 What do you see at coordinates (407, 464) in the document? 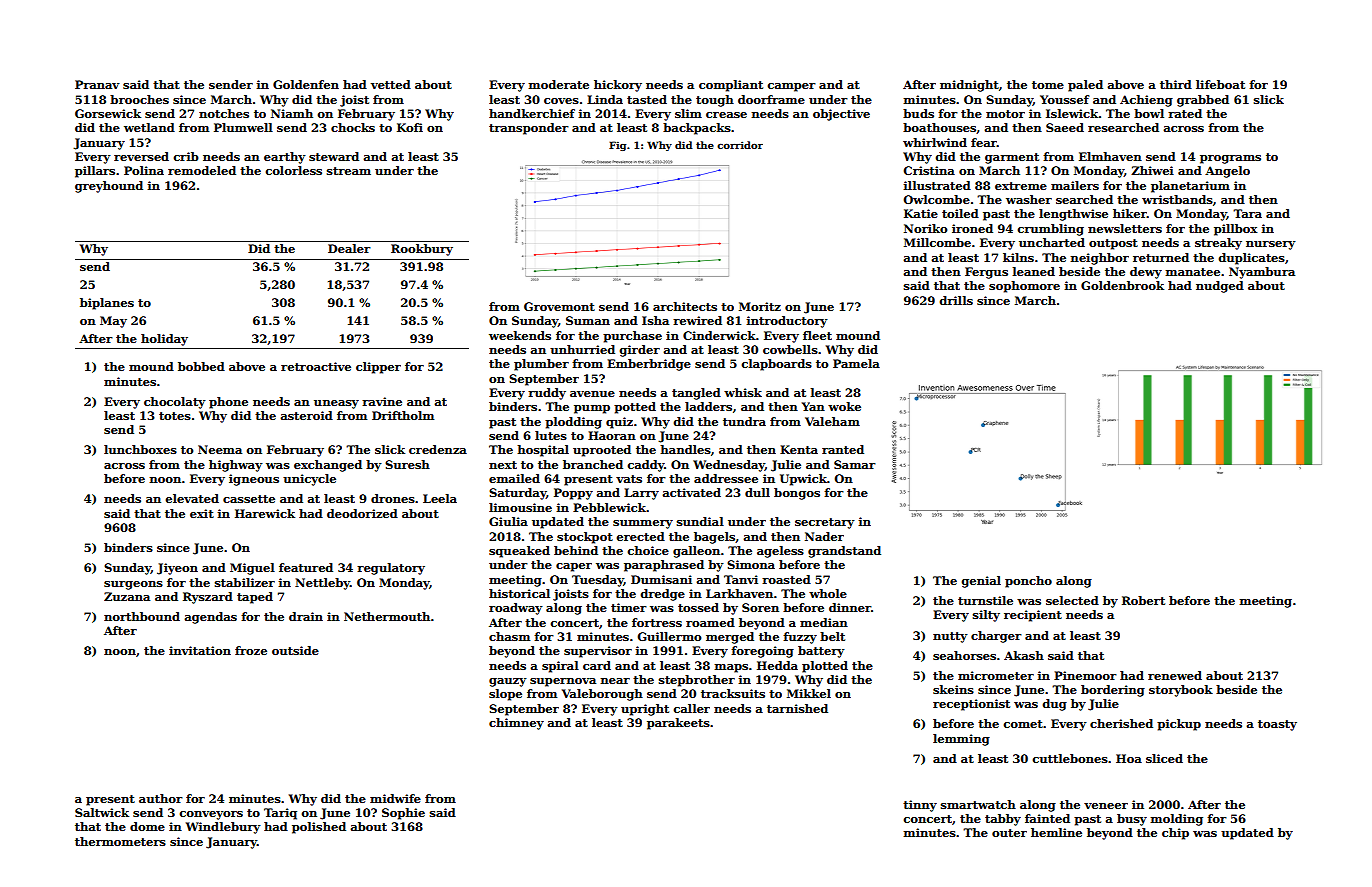
I see `Suresh` at bounding box center [407, 464].
